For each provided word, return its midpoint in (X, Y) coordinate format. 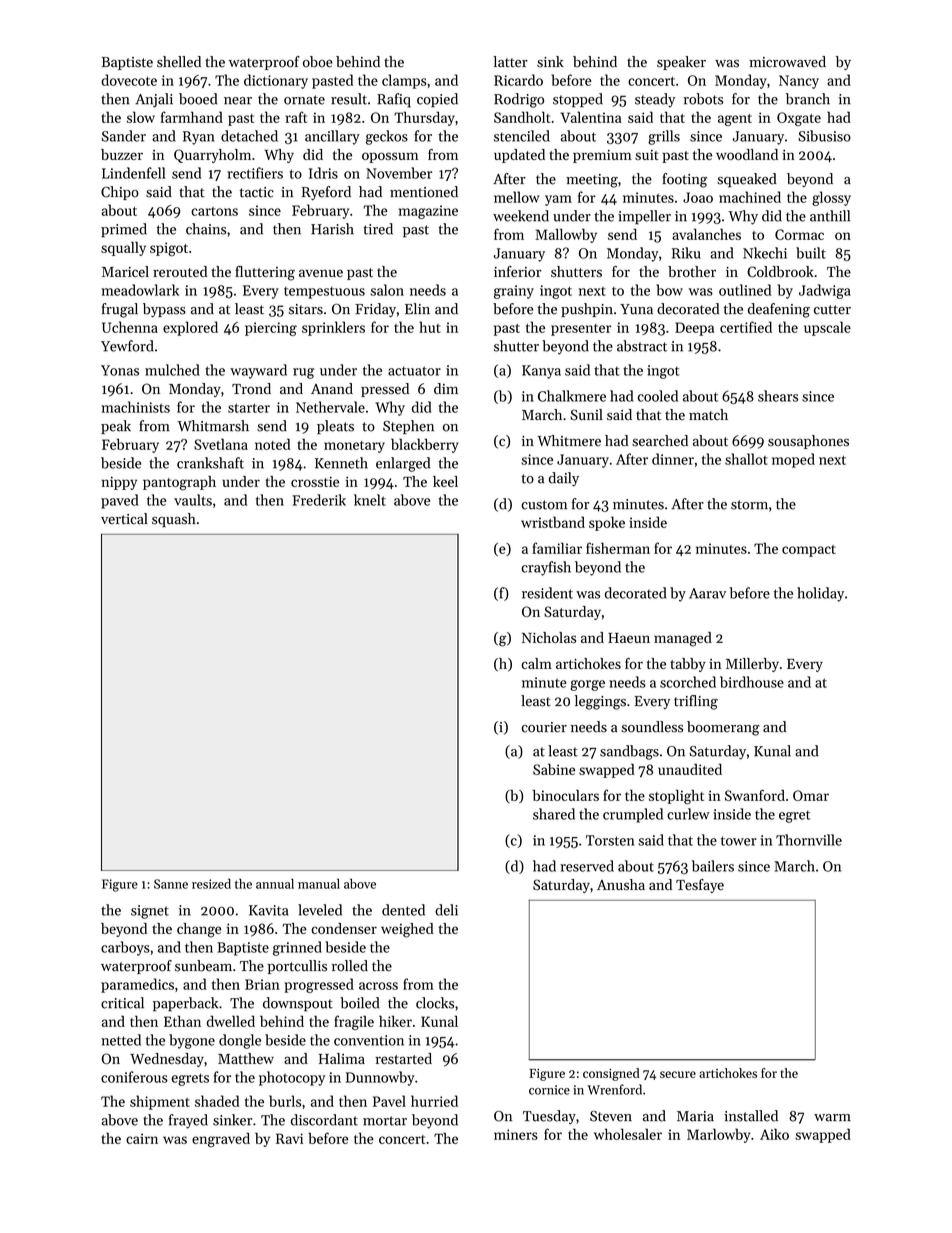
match (708, 414)
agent (735, 120)
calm (536, 663)
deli (446, 910)
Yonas (120, 370)
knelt (370, 500)
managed (683, 639)
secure (678, 1074)
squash (174, 520)
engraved (221, 1140)
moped (793, 460)
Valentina (591, 117)
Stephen (408, 427)
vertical (124, 519)
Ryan (198, 138)
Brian (262, 984)
